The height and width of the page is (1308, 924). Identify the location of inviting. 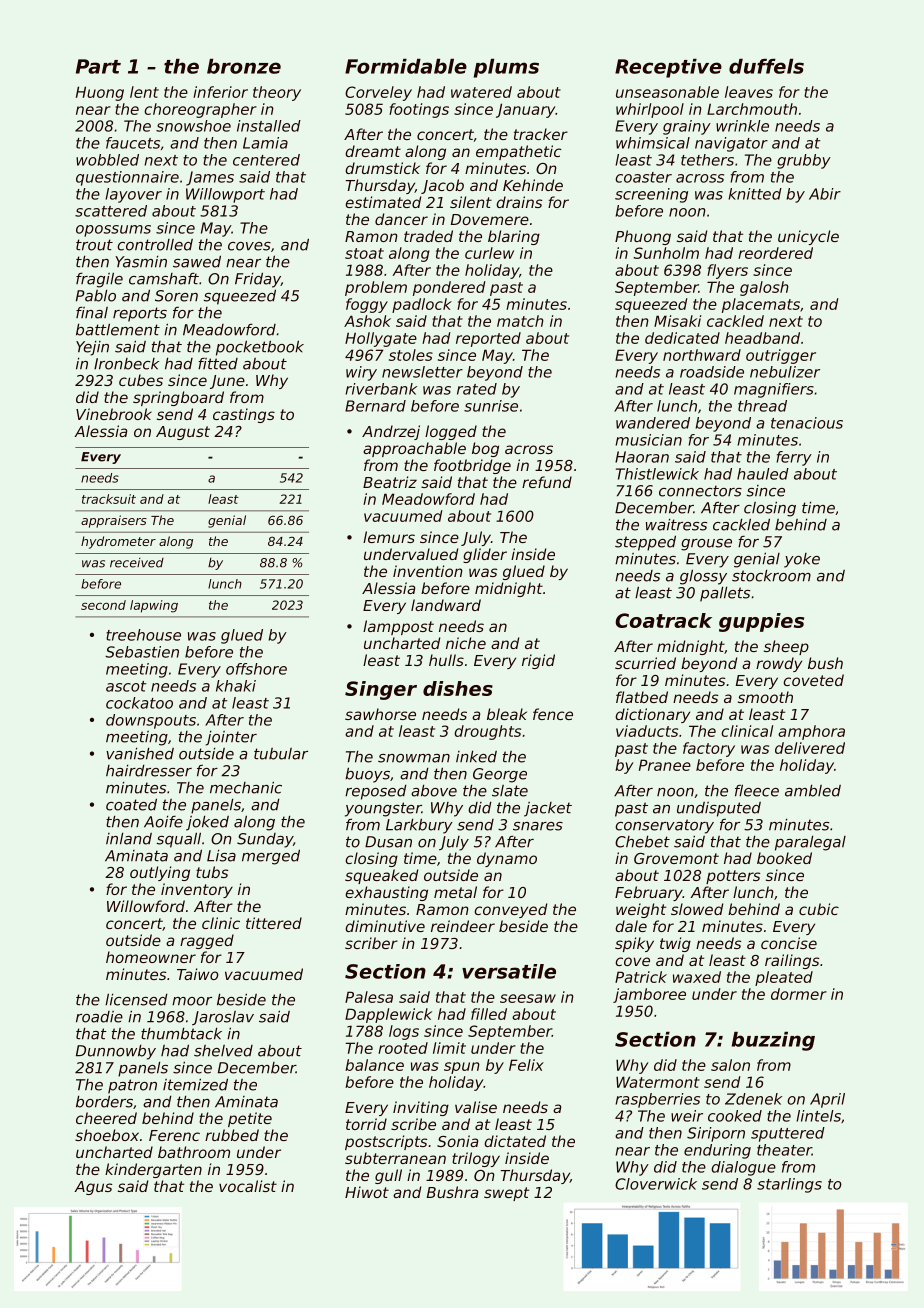
(421, 1108).
